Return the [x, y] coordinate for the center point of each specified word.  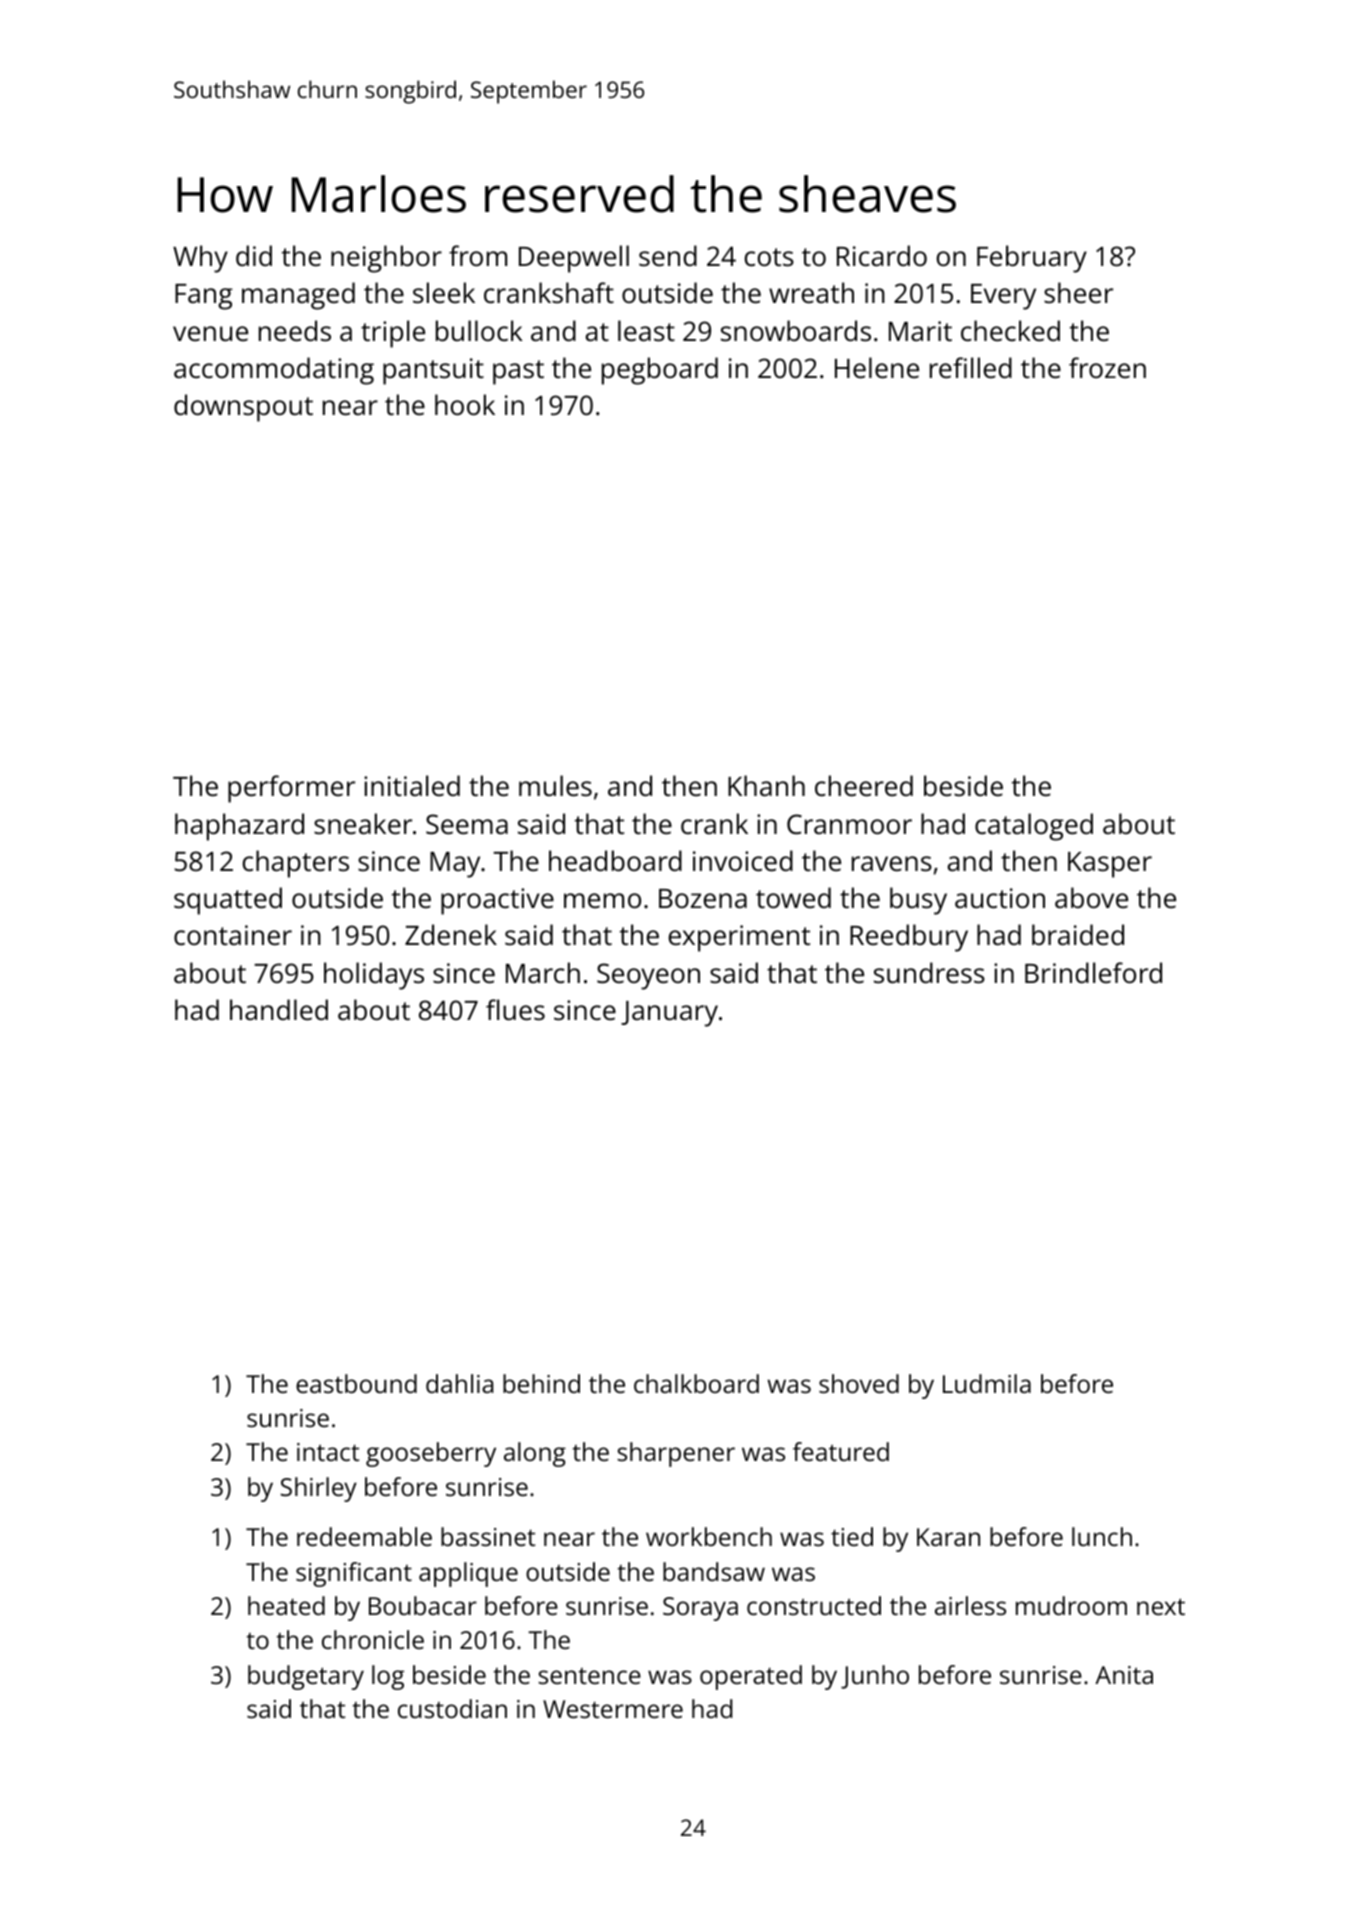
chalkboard [696, 1383]
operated [751, 1677]
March [543, 972]
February [1032, 259]
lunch [1102, 1536]
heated [286, 1605]
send [668, 255]
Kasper [1110, 865]
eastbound [356, 1383]
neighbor [386, 259]
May [455, 865]
